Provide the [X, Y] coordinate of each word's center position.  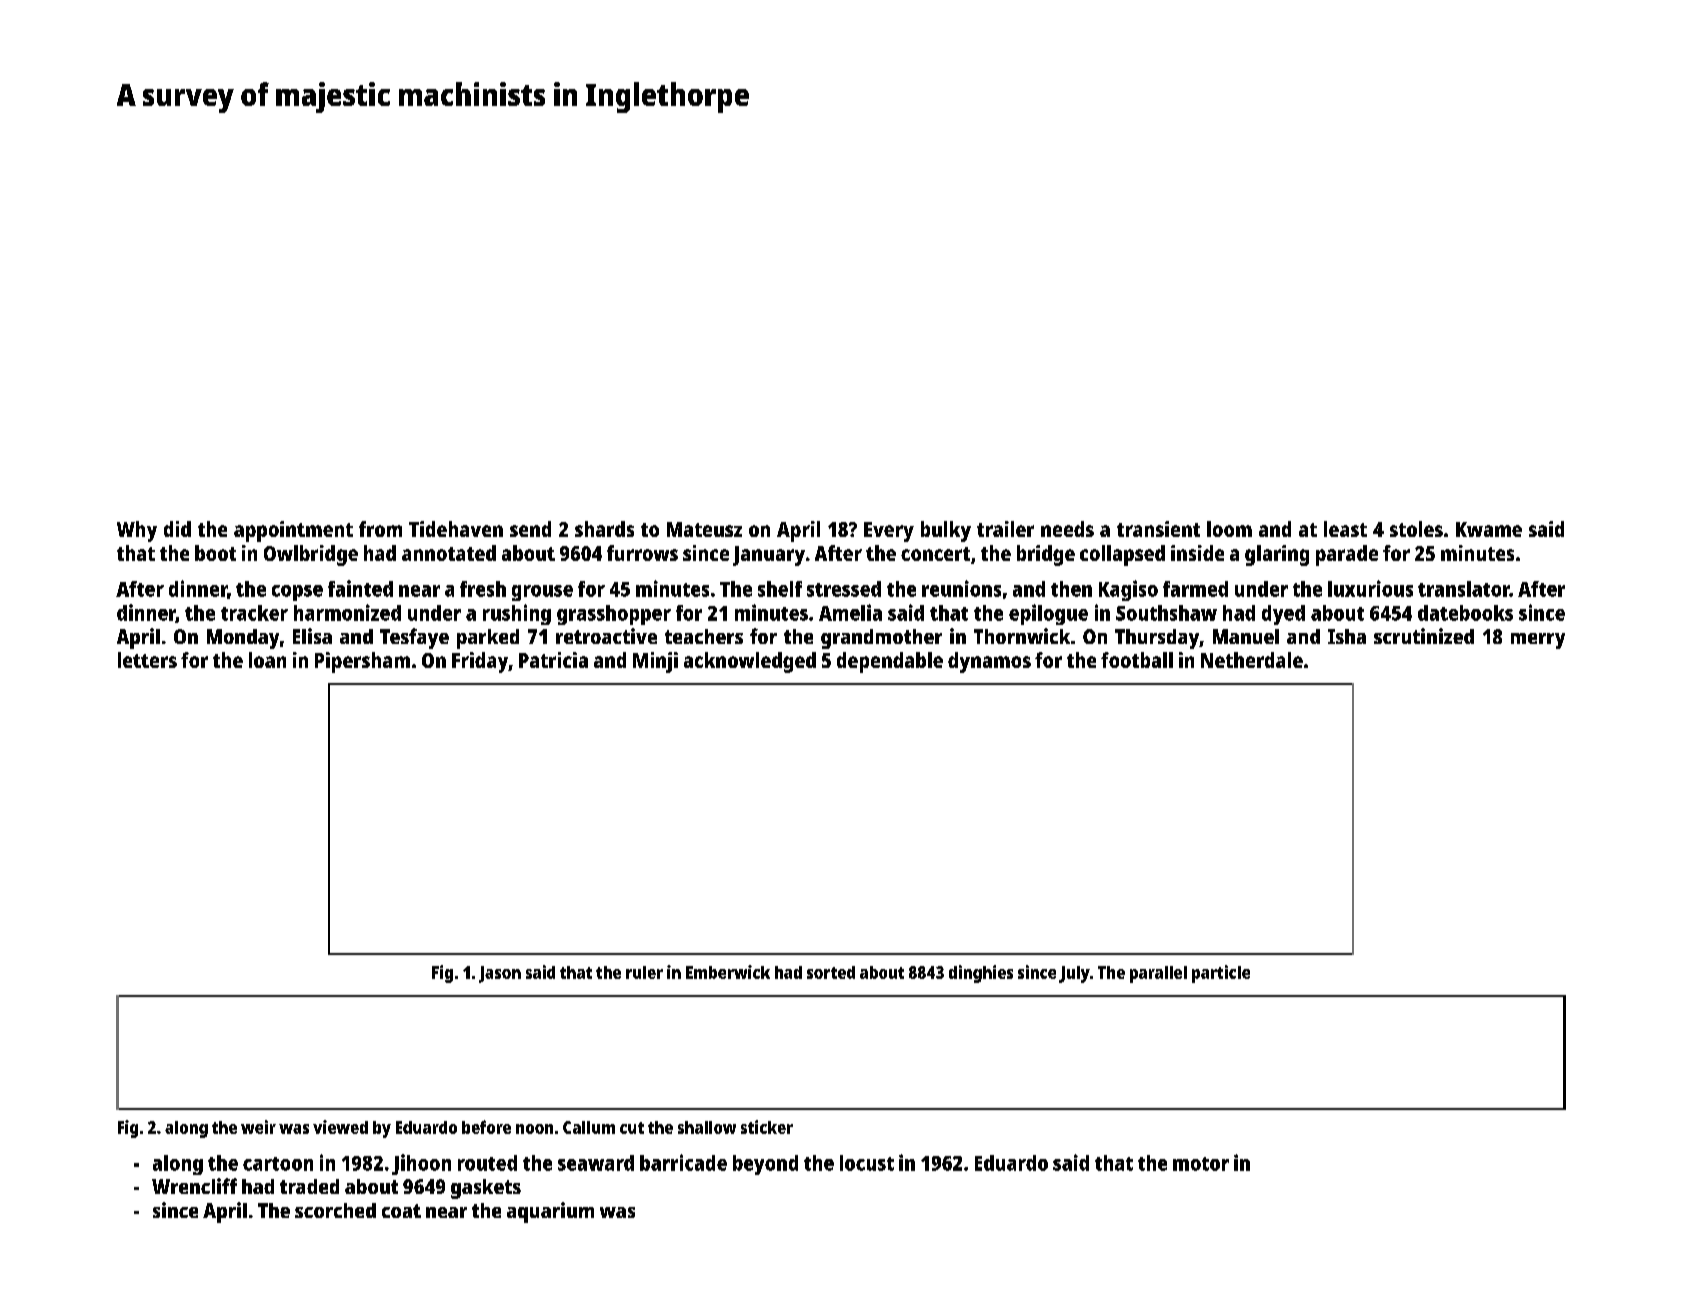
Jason [500, 974]
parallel [1158, 974]
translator [1464, 589]
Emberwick [728, 972]
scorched [335, 1210]
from [380, 529]
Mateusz [704, 529]
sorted [831, 972]
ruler [644, 972]
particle [1221, 974]
